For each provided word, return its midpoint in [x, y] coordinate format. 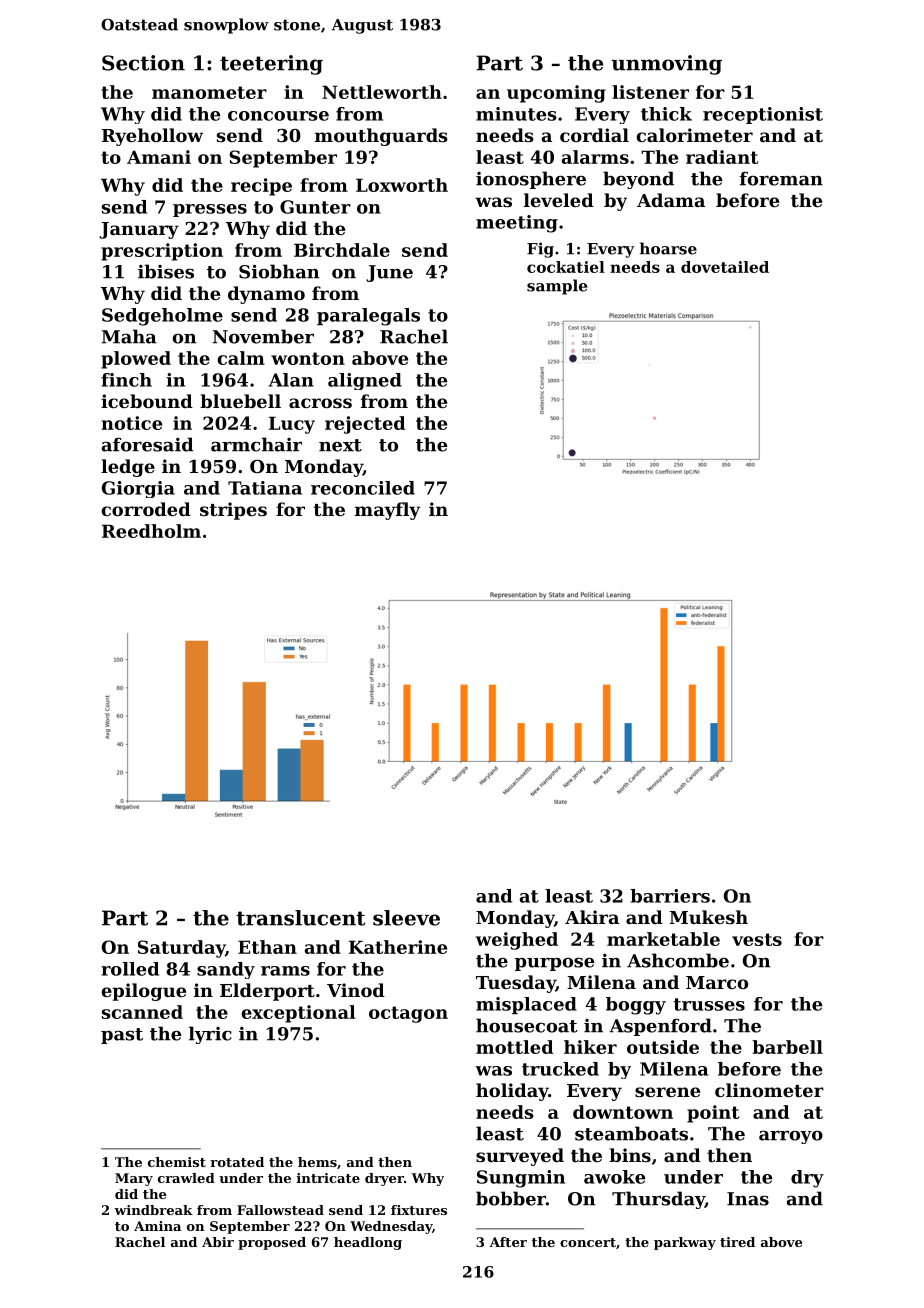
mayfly [387, 511]
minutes [516, 114]
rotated [237, 1162]
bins [630, 1155]
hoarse [668, 248]
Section [143, 63]
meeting [517, 224]
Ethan [267, 947]
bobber [511, 1198]
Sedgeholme [162, 317]
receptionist [763, 115]
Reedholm [151, 531]
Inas [748, 1199]
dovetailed [725, 267]
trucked [560, 1069]
